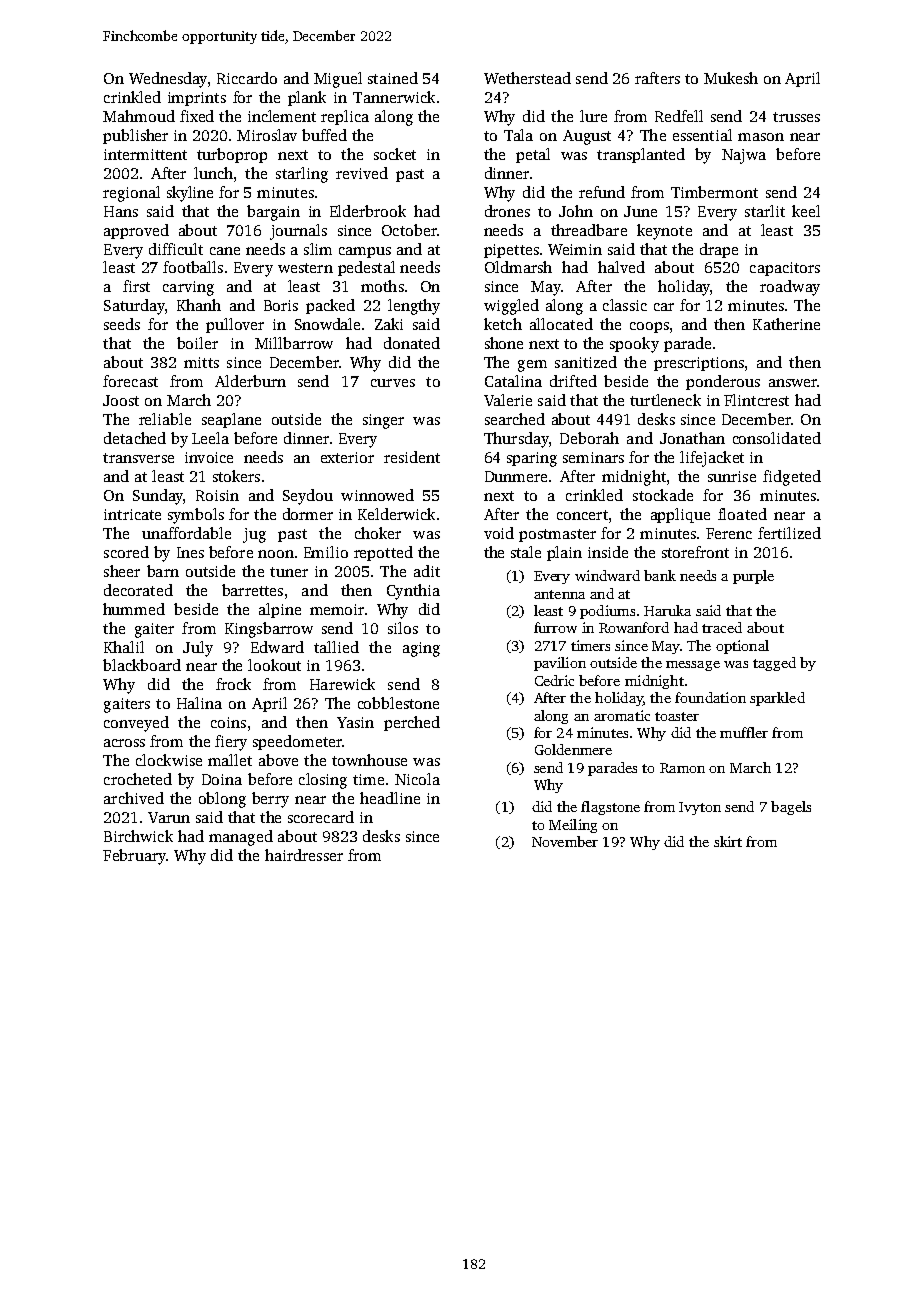 The height and width of the screenshot is (1308, 924). I want to click on ponderous, so click(723, 382).
